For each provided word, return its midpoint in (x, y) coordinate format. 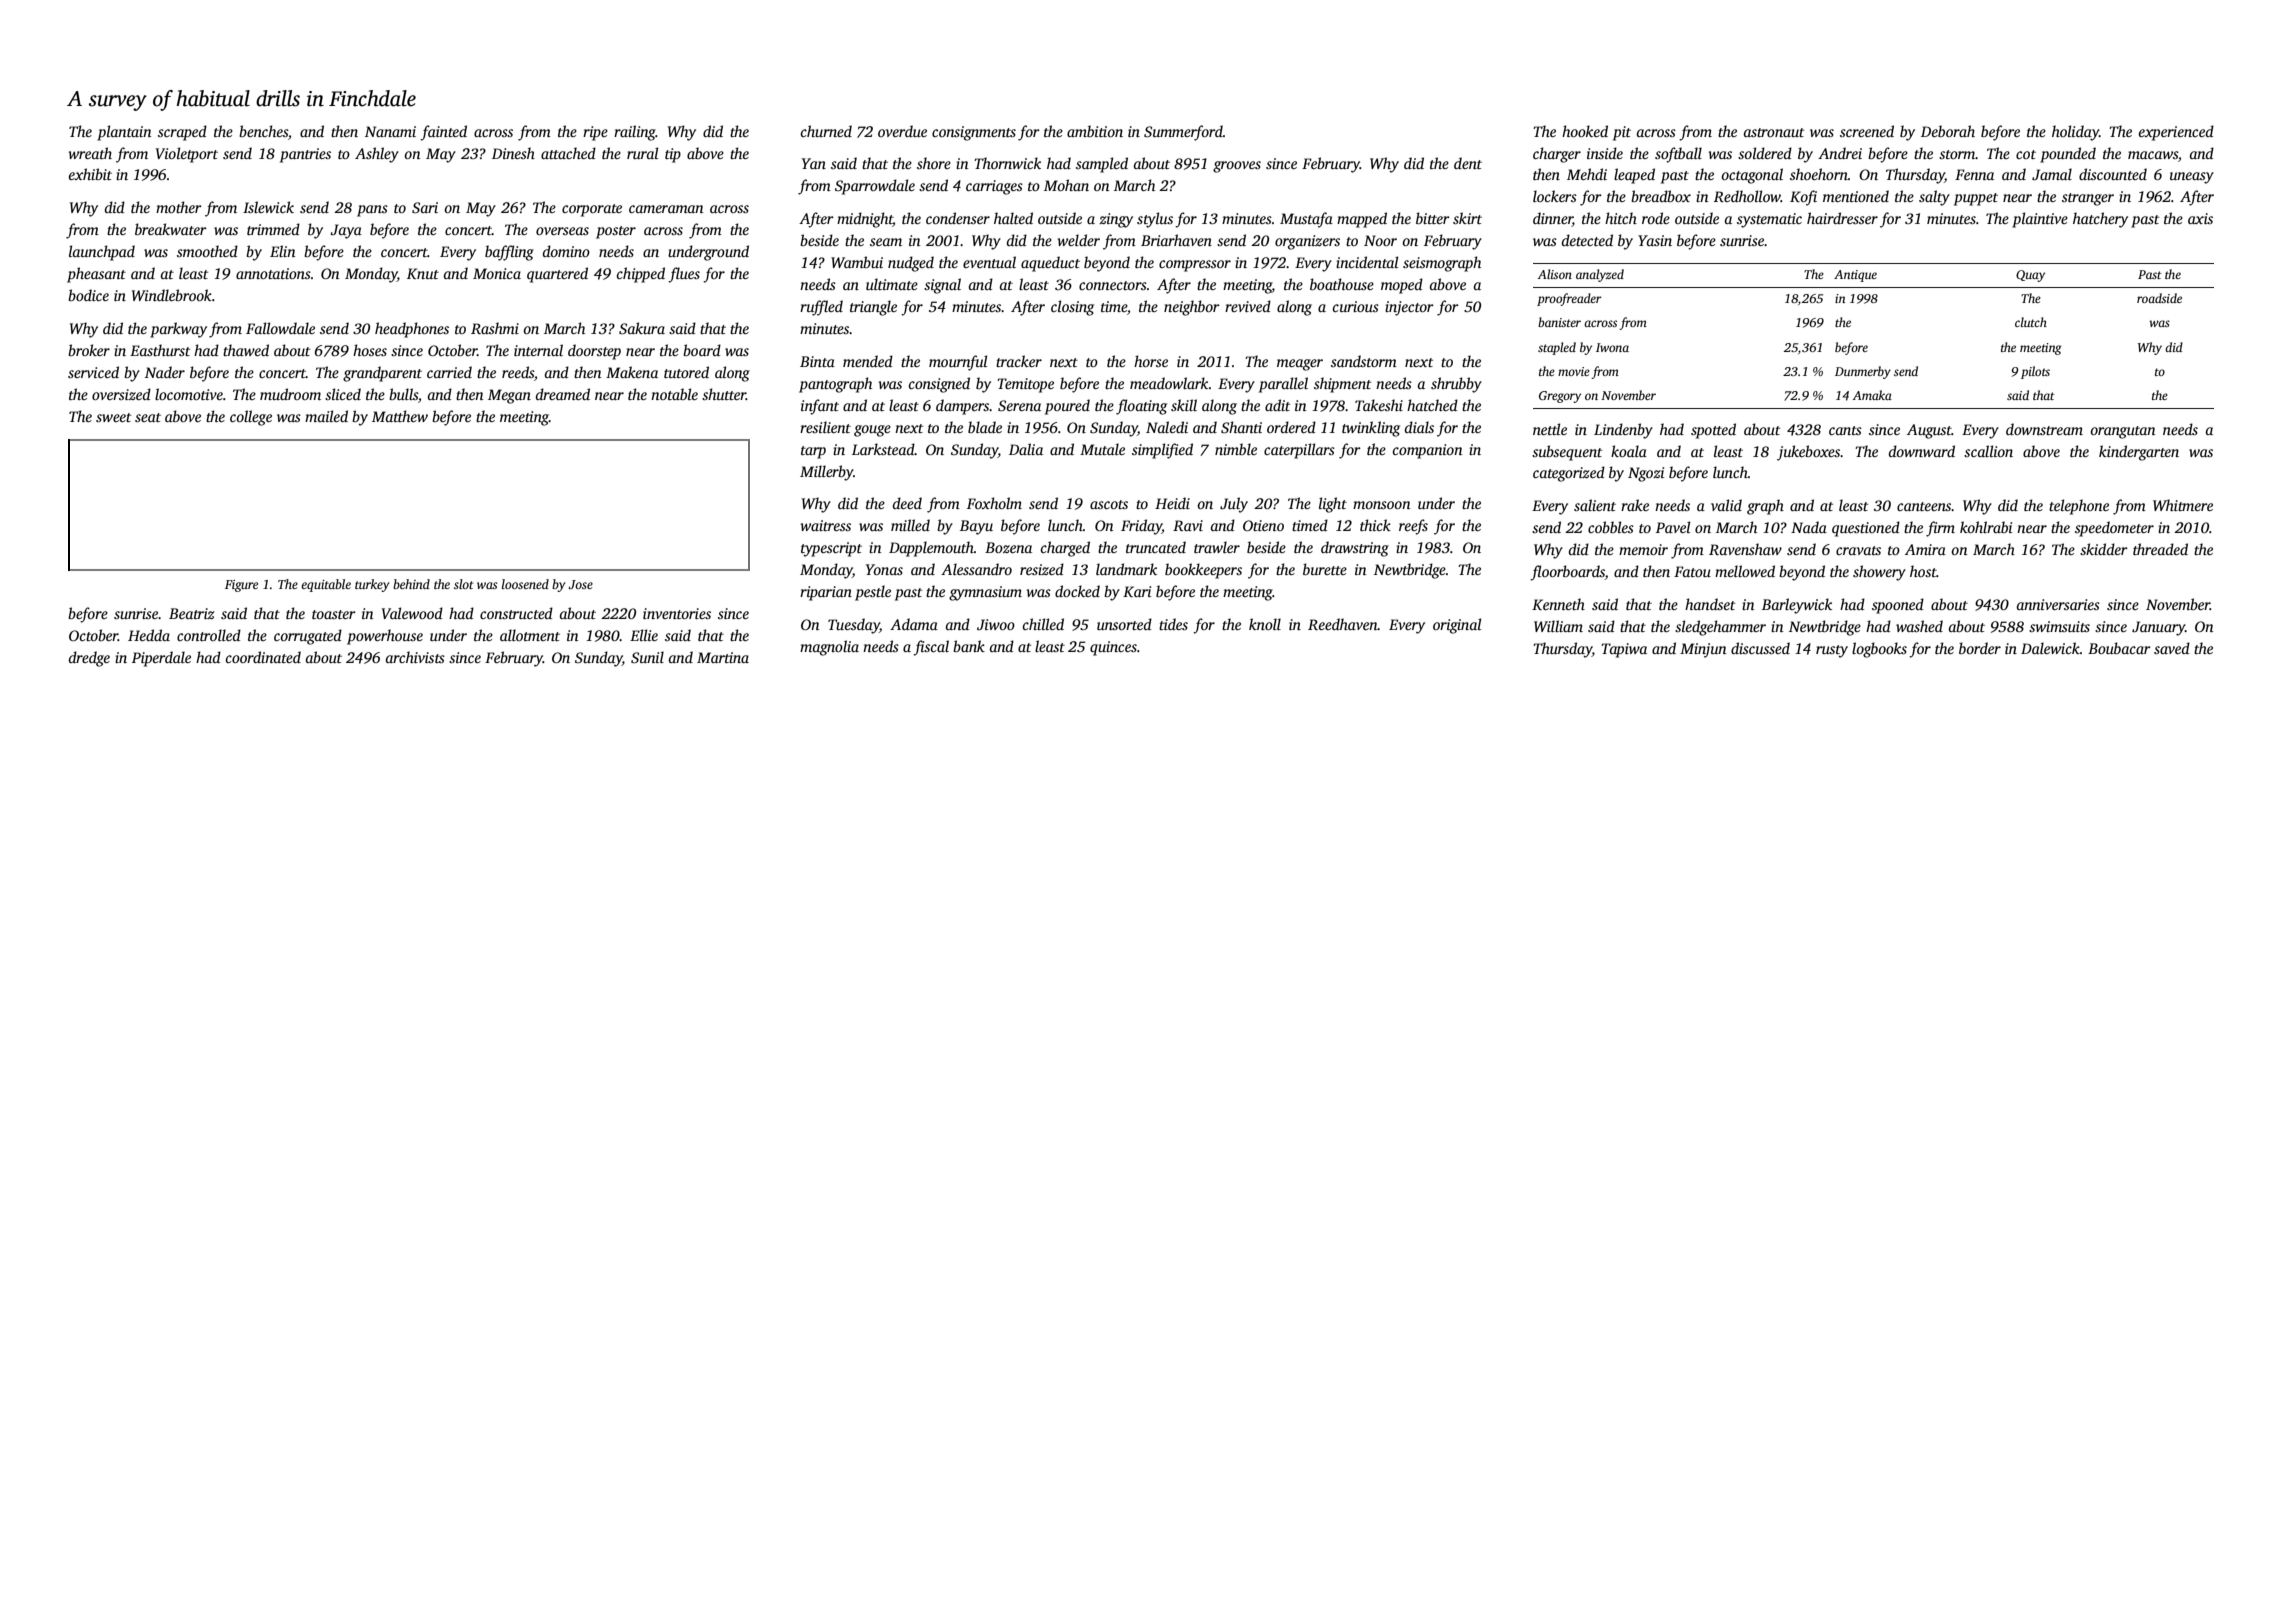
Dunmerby (1863, 372)
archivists (415, 657)
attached (568, 153)
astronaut (1774, 132)
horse (1151, 361)
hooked (1585, 131)
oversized (121, 394)
